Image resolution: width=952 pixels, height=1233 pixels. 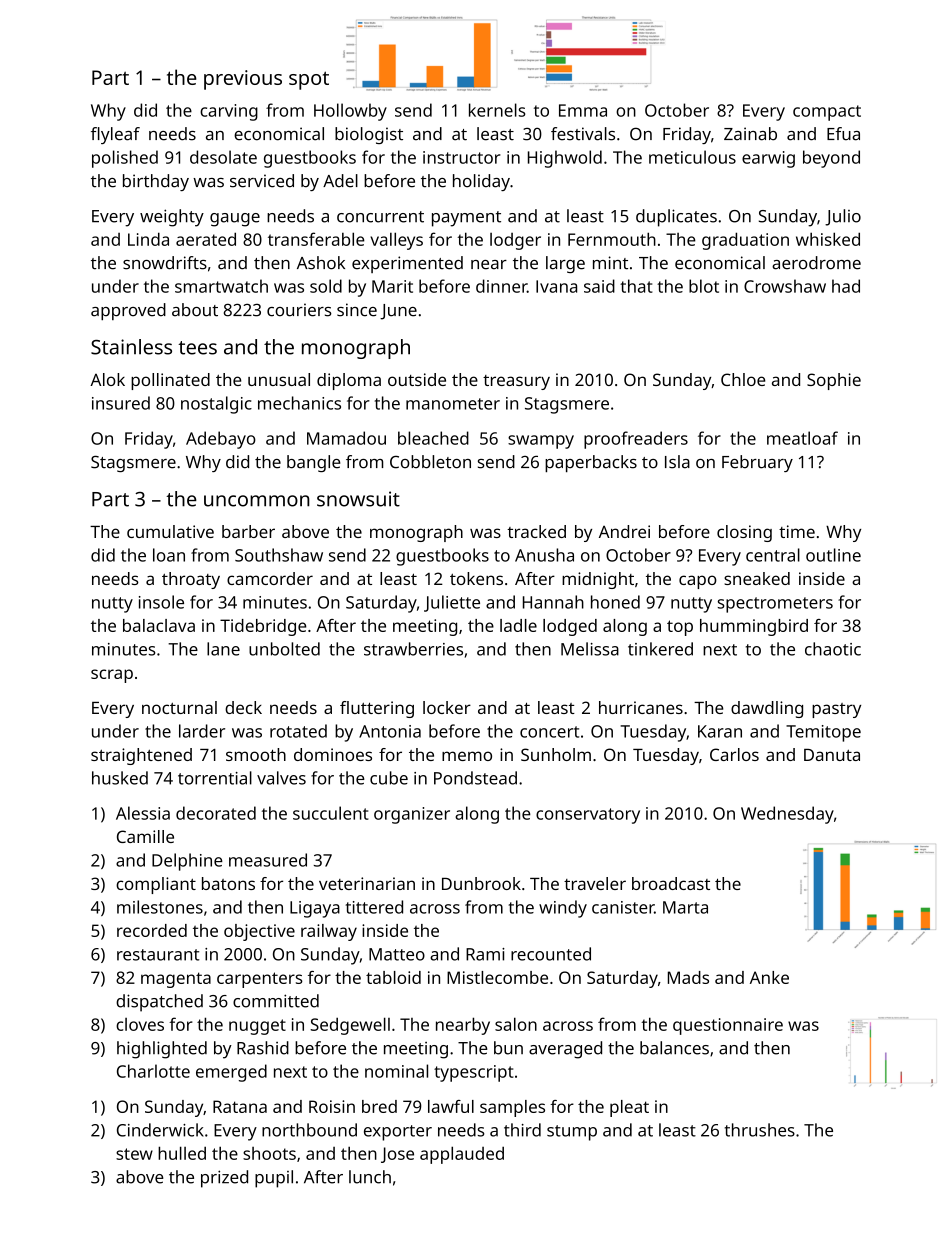 I want to click on thrushes, so click(x=760, y=1130).
